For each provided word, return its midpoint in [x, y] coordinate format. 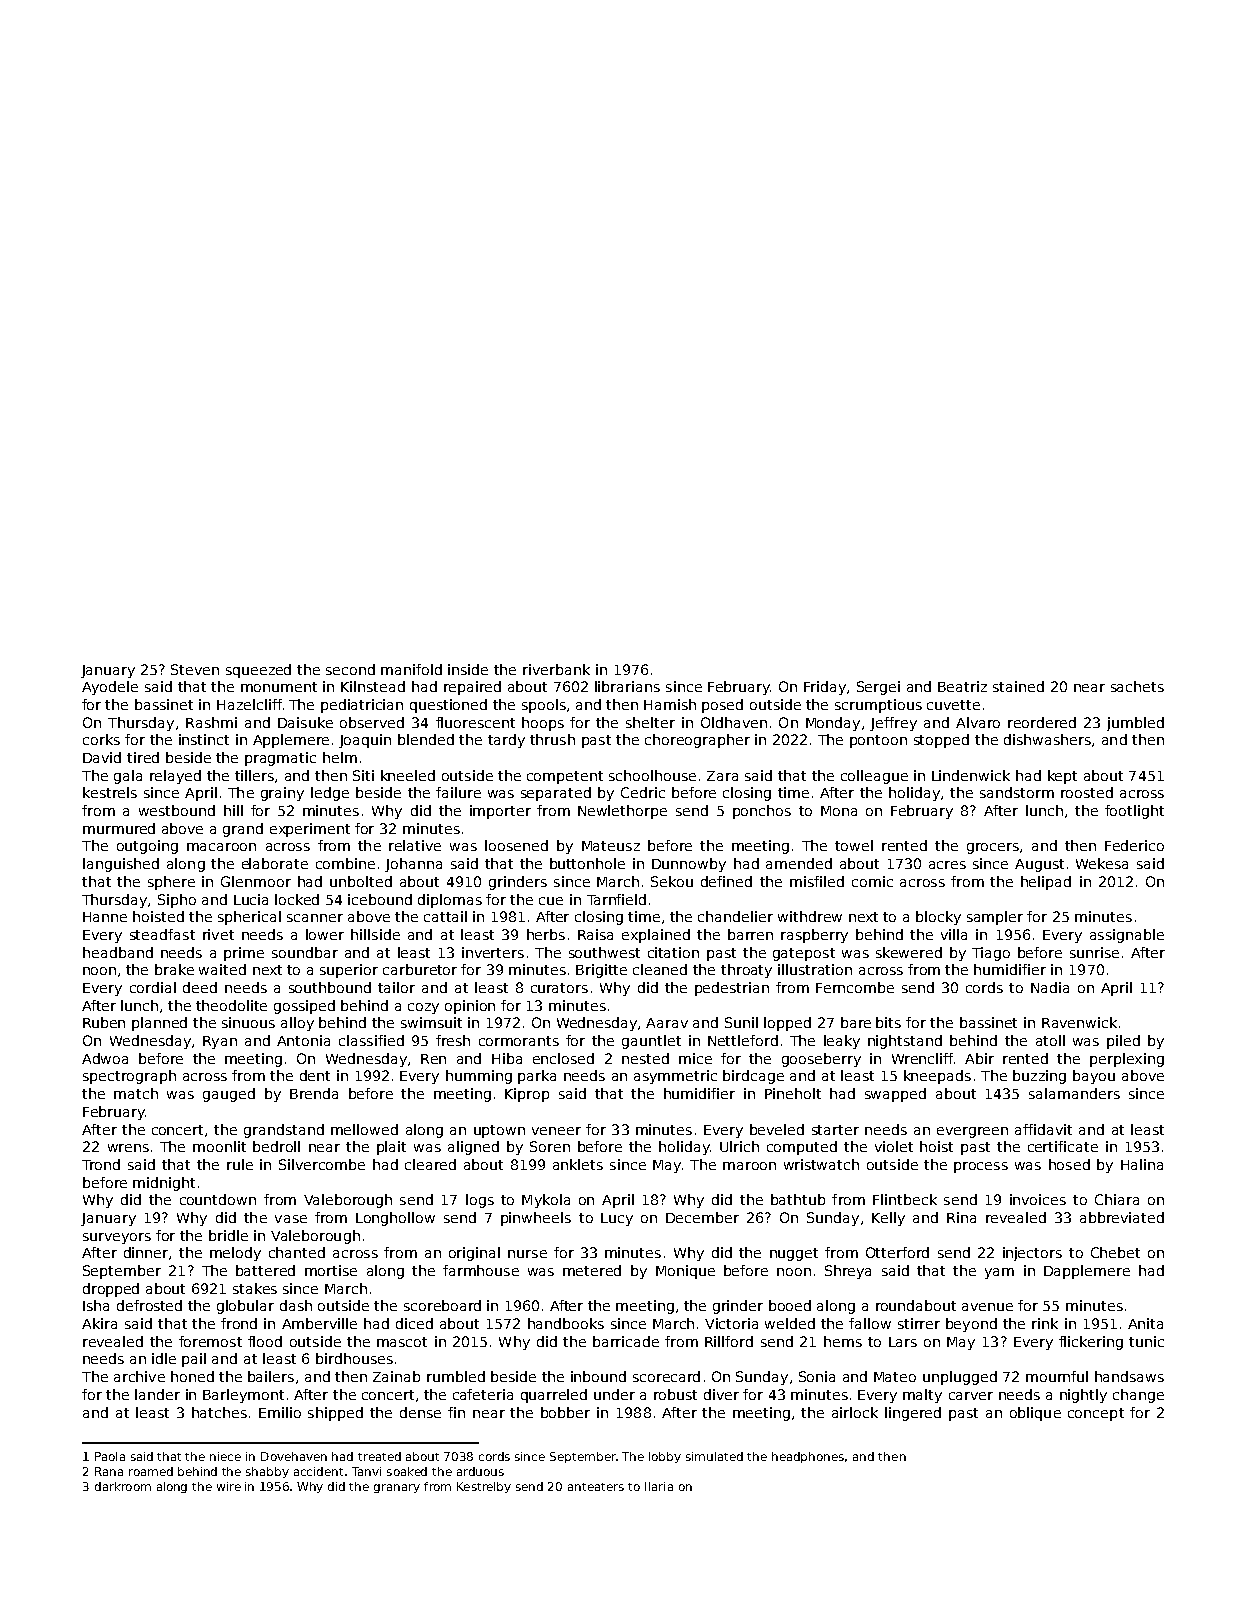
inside [468, 669]
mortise [331, 1270]
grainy [282, 794]
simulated [714, 1456]
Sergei [878, 688]
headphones [808, 1457]
